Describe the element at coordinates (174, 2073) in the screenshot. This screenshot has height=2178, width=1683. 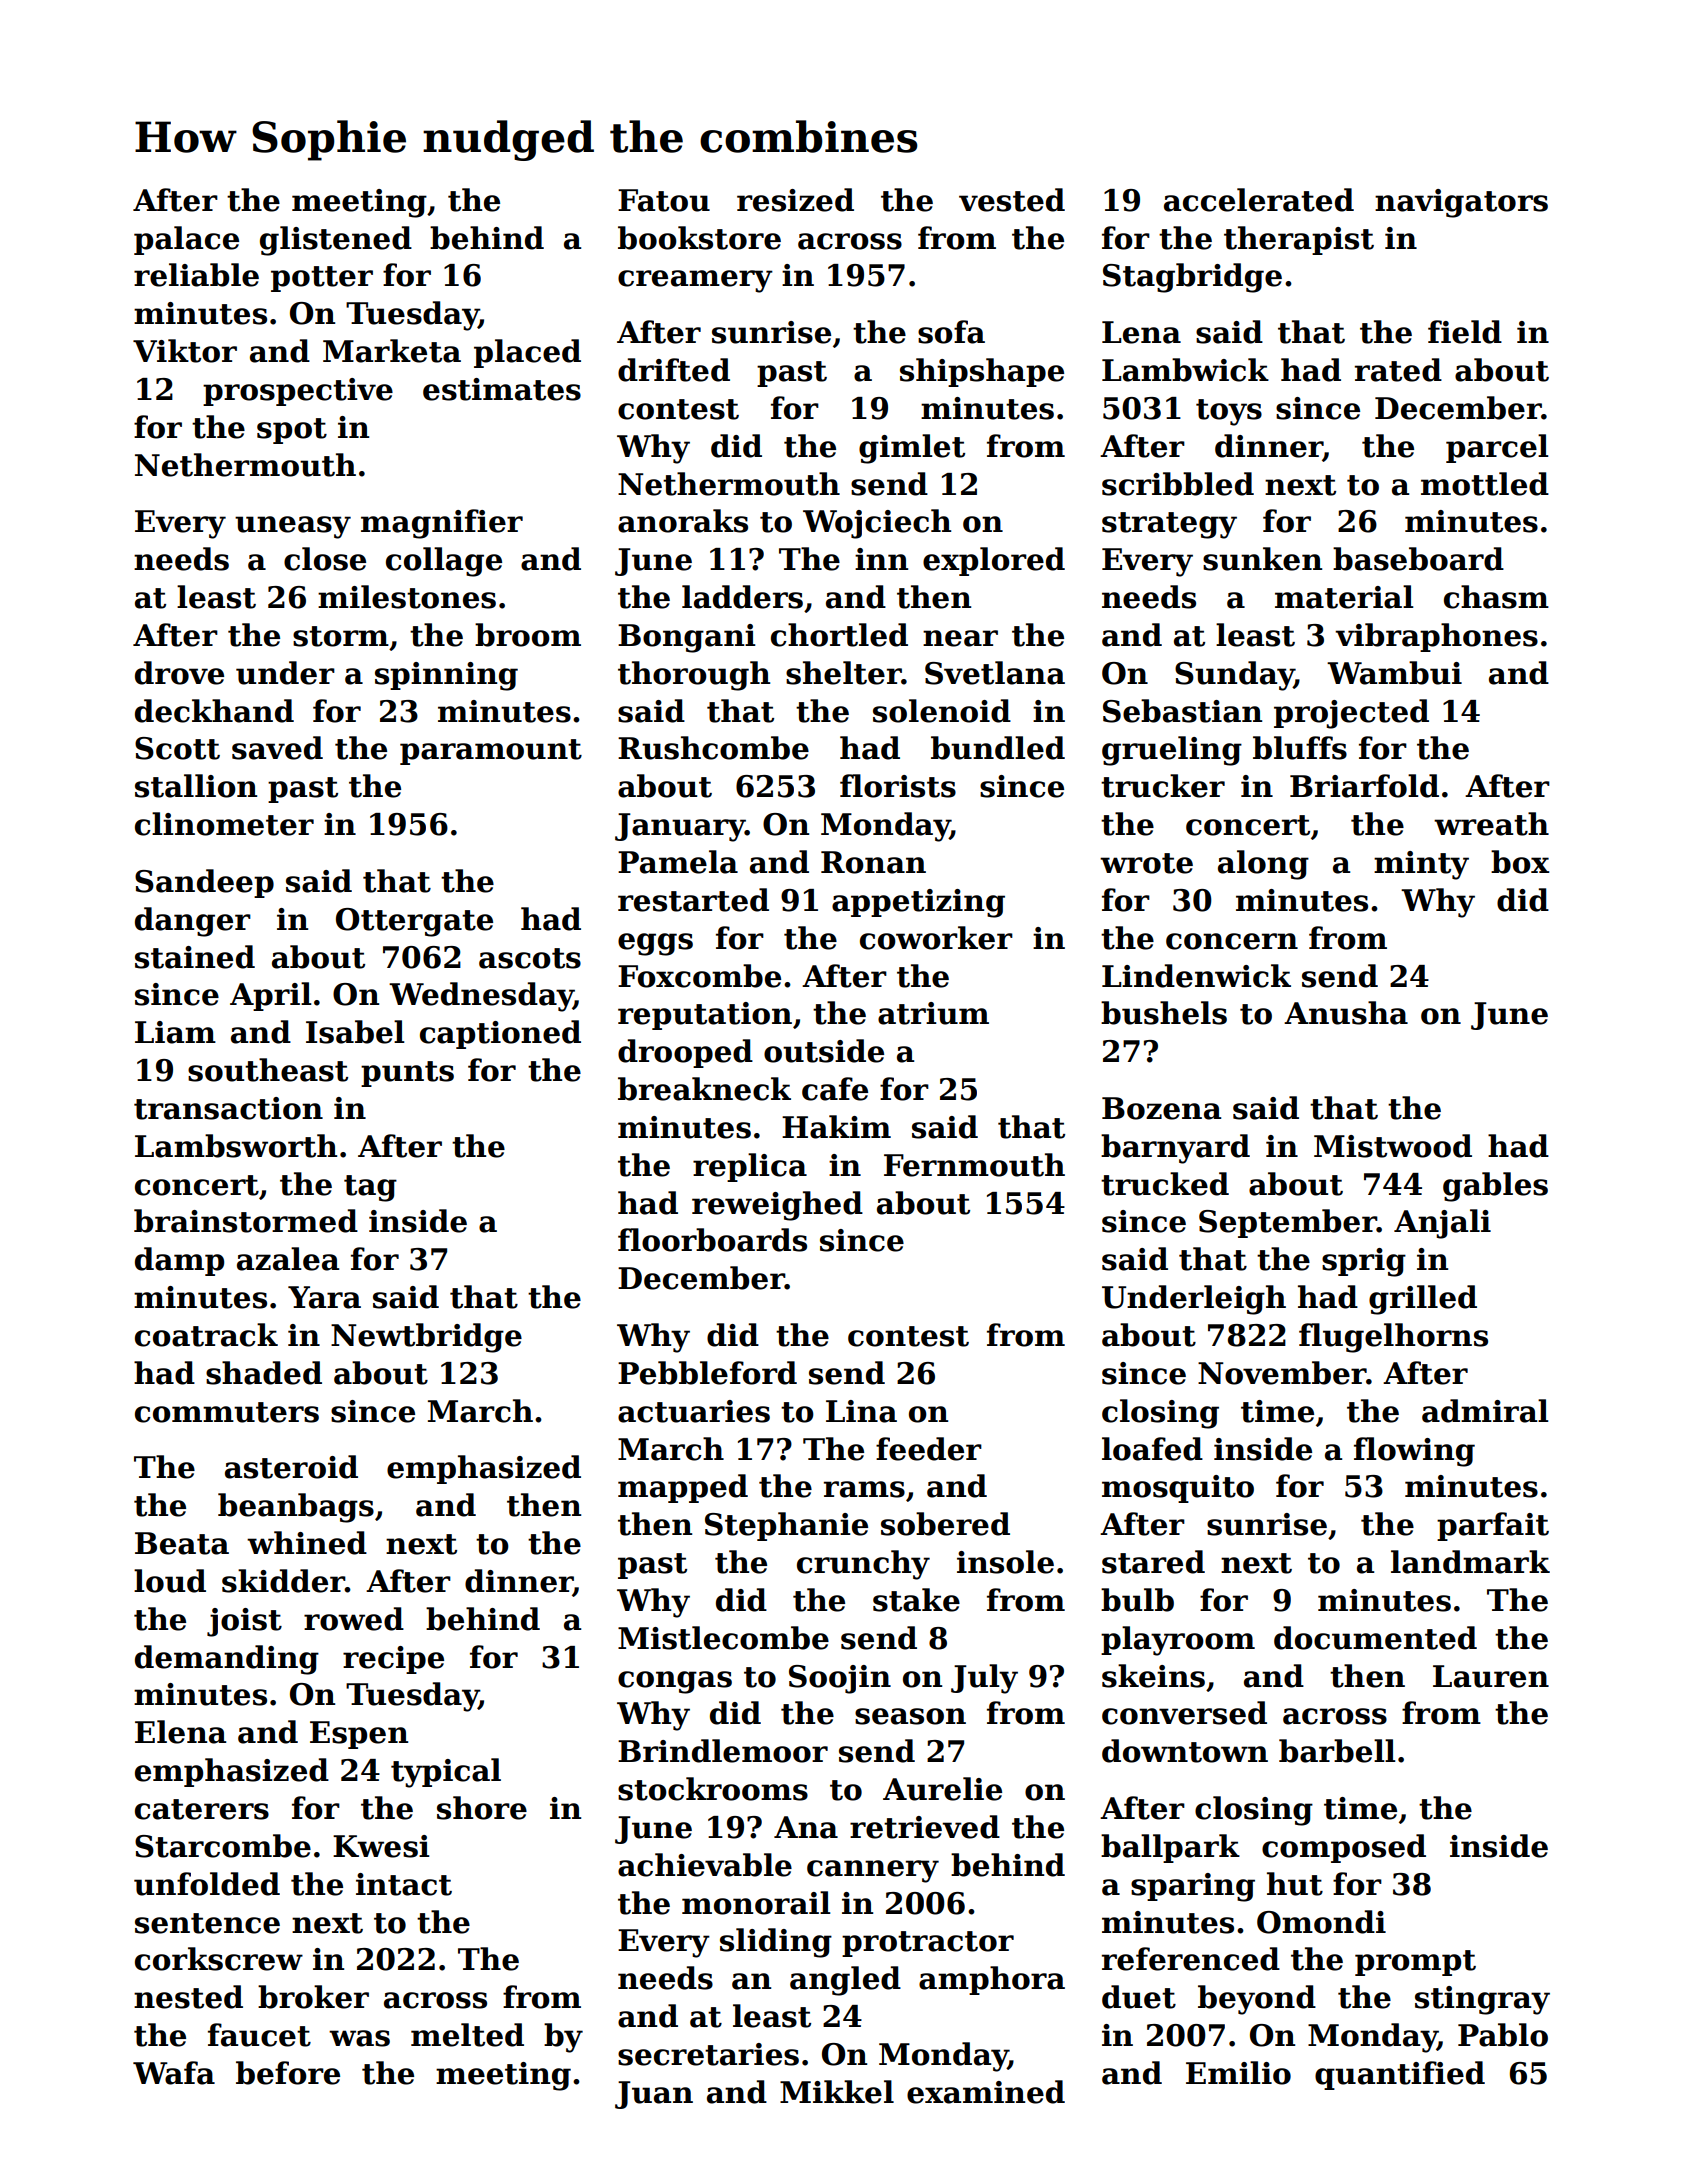
I see `Wafa` at that location.
